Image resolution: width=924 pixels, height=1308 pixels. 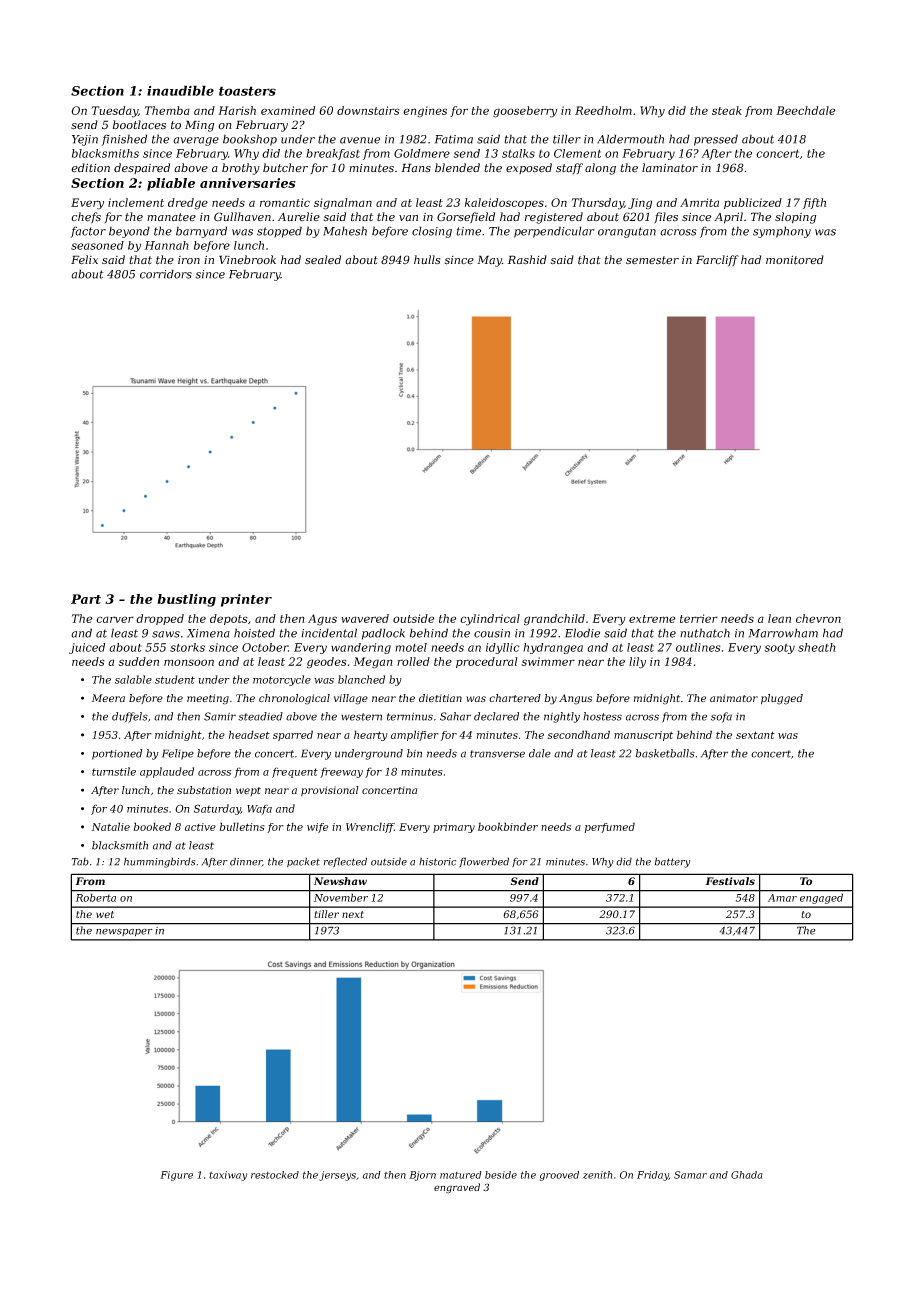 I want to click on Ghada, so click(x=747, y=1175).
